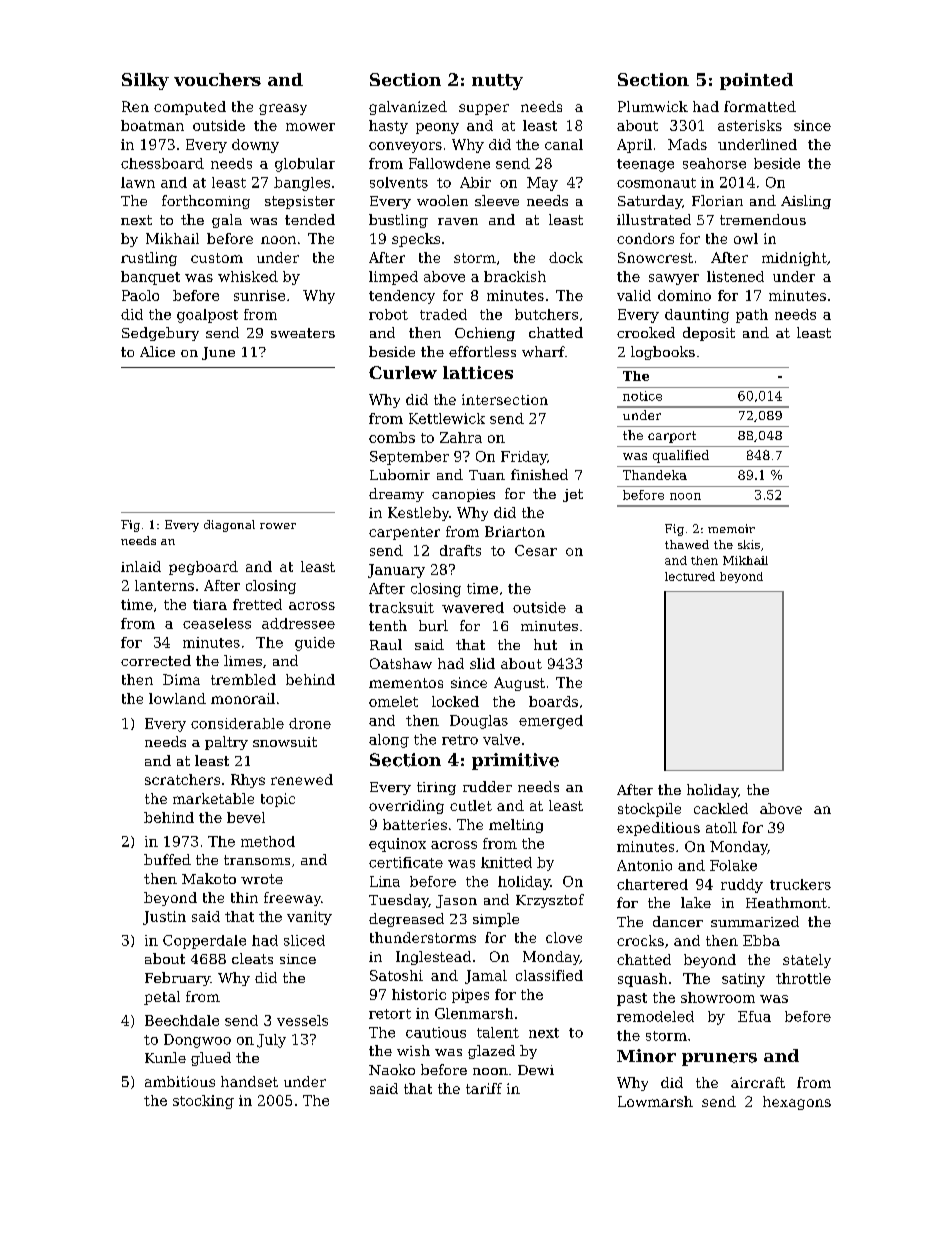 The width and height of the page is (952, 1233). What do you see at coordinates (806, 202) in the page?
I see `Aisling` at bounding box center [806, 202].
